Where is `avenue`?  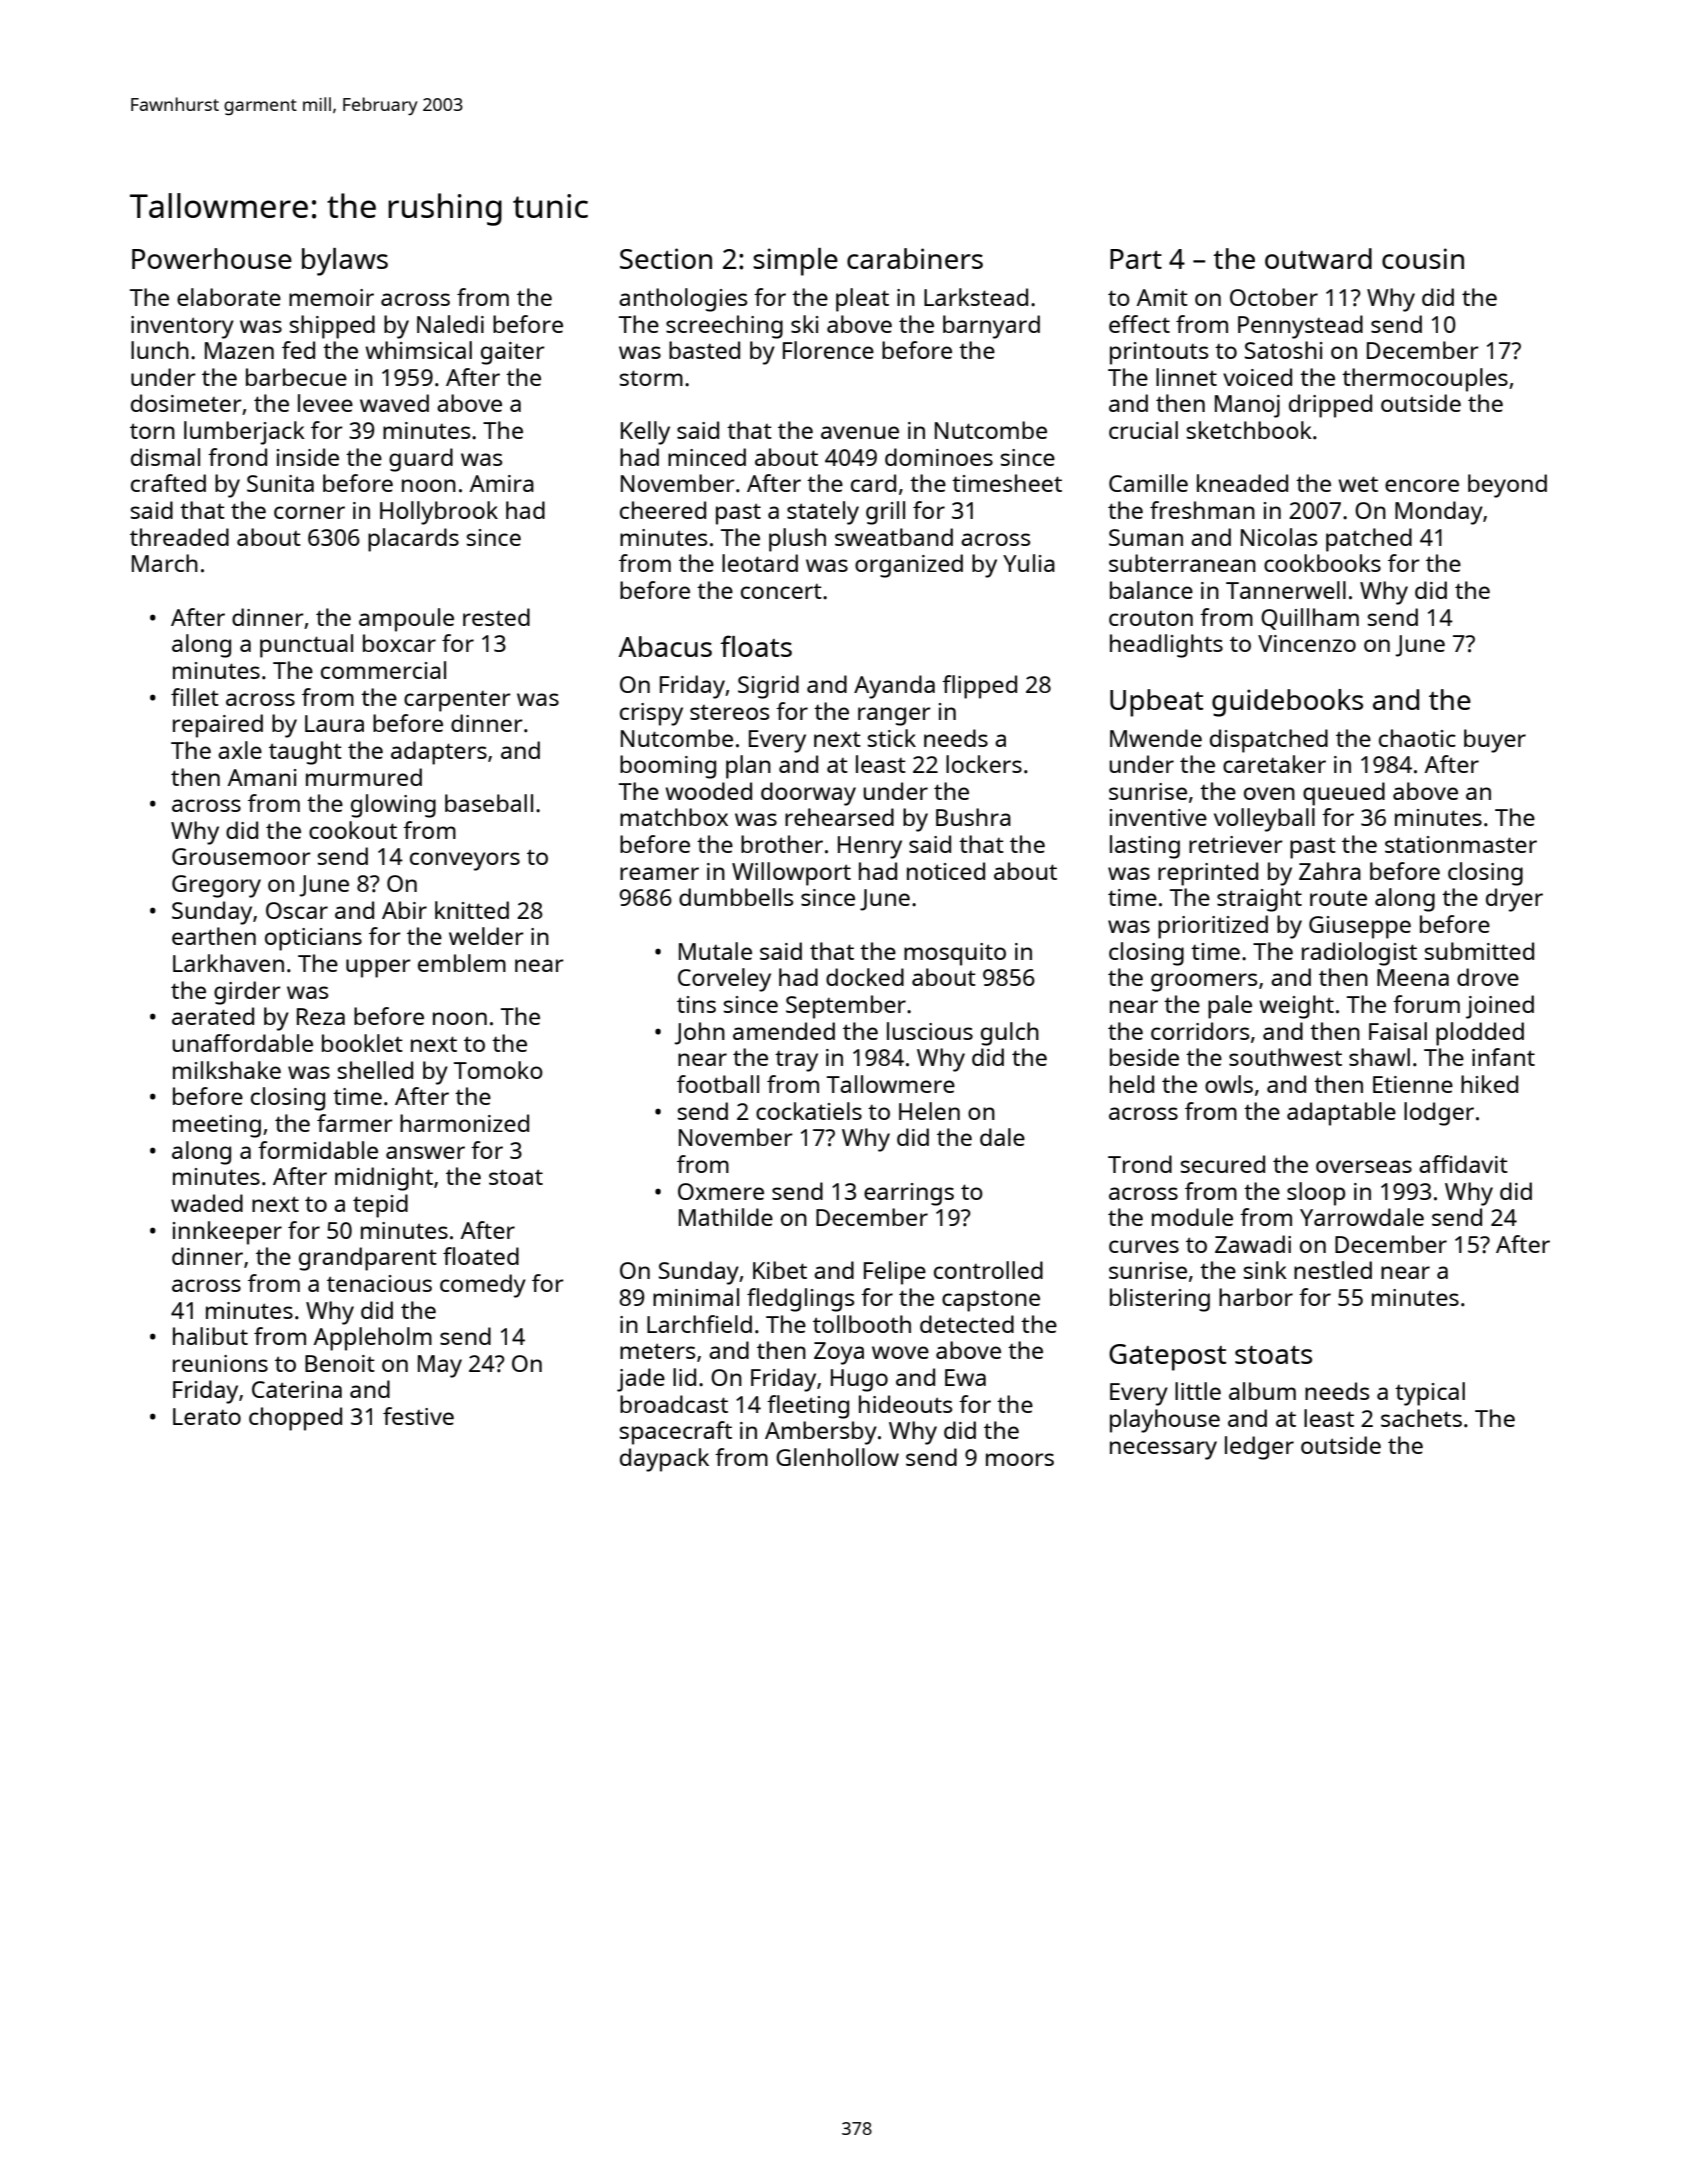 avenue is located at coordinates (860, 432).
